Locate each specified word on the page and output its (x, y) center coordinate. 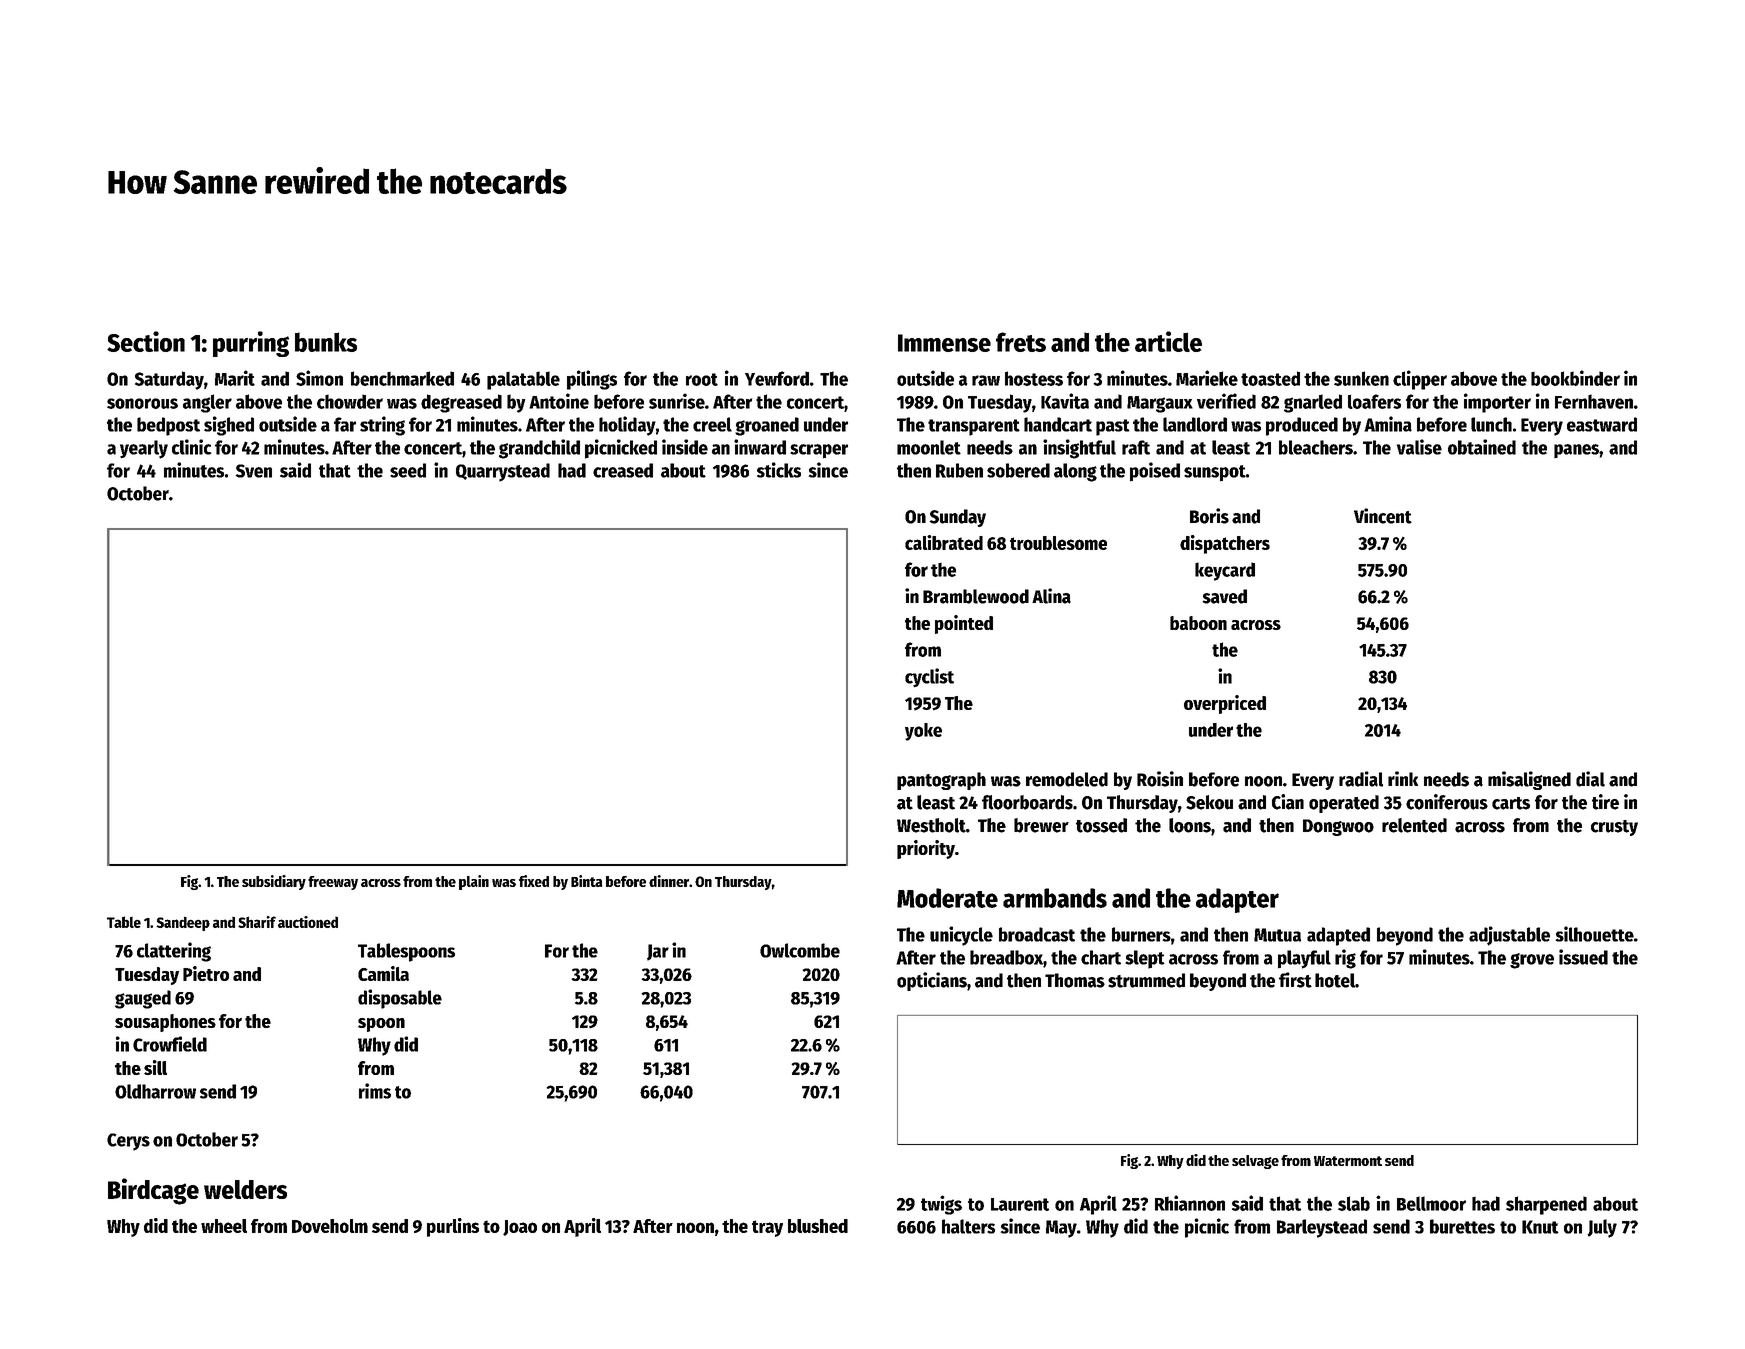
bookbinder (1575, 378)
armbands (1055, 898)
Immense (944, 343)
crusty (1614, 828)
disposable (400, 999)
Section (146, 341)
